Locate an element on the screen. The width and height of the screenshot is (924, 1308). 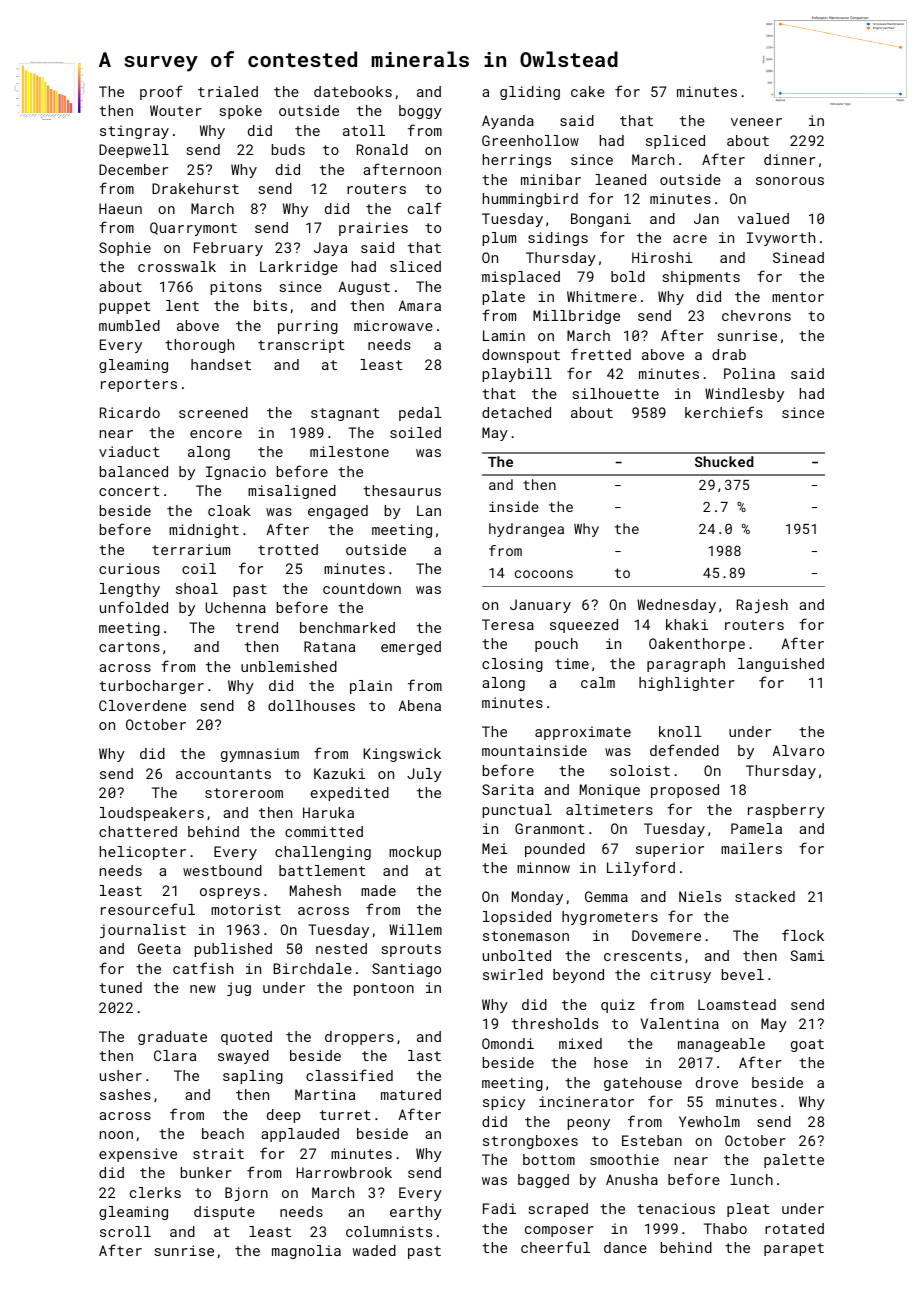
scroll is located at coordinates (125, 1231).
